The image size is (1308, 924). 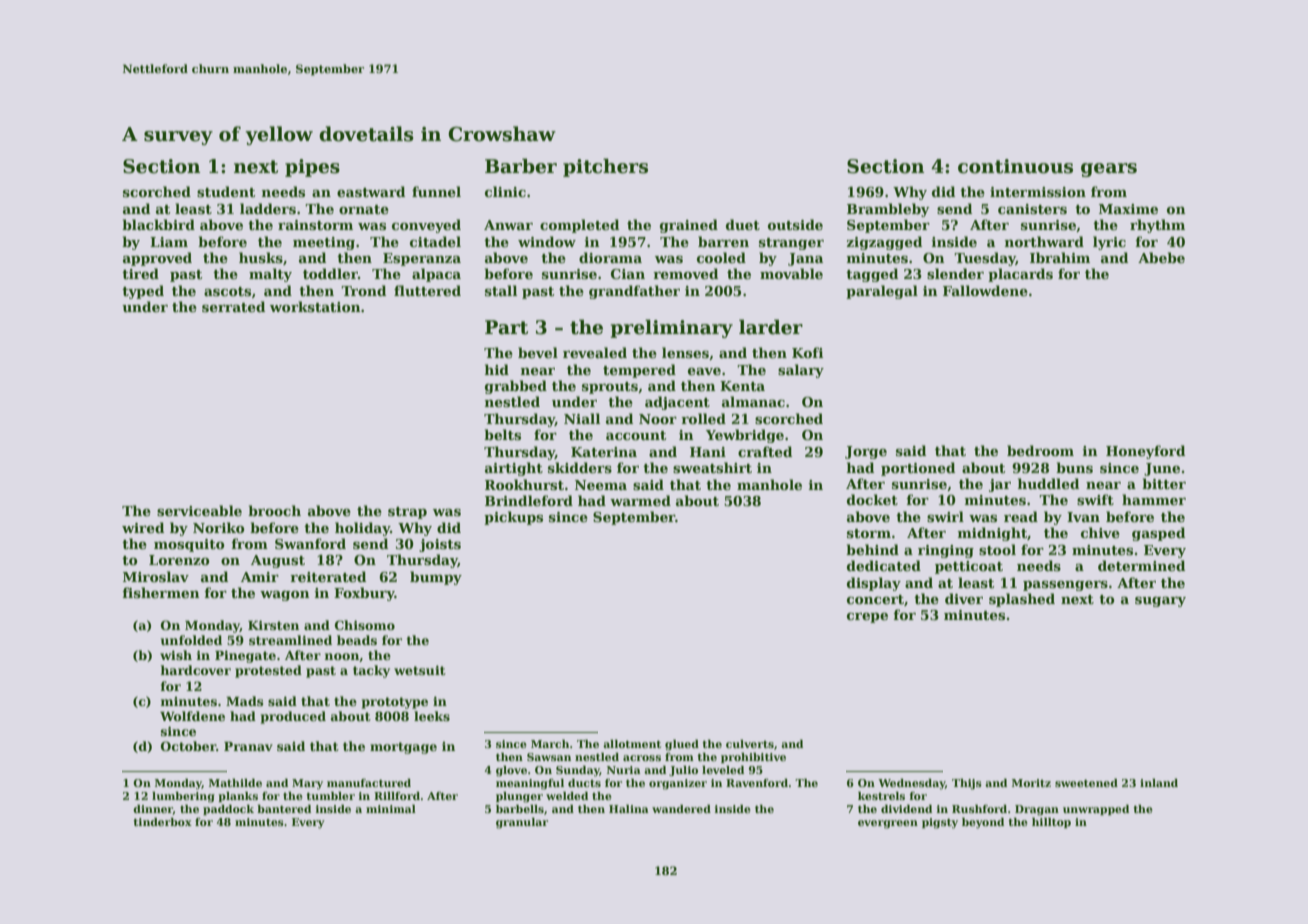 What do you see at coordinates (436, 578) in the screenshot?
I see `bumpy` at bounding box center [436, 578].
